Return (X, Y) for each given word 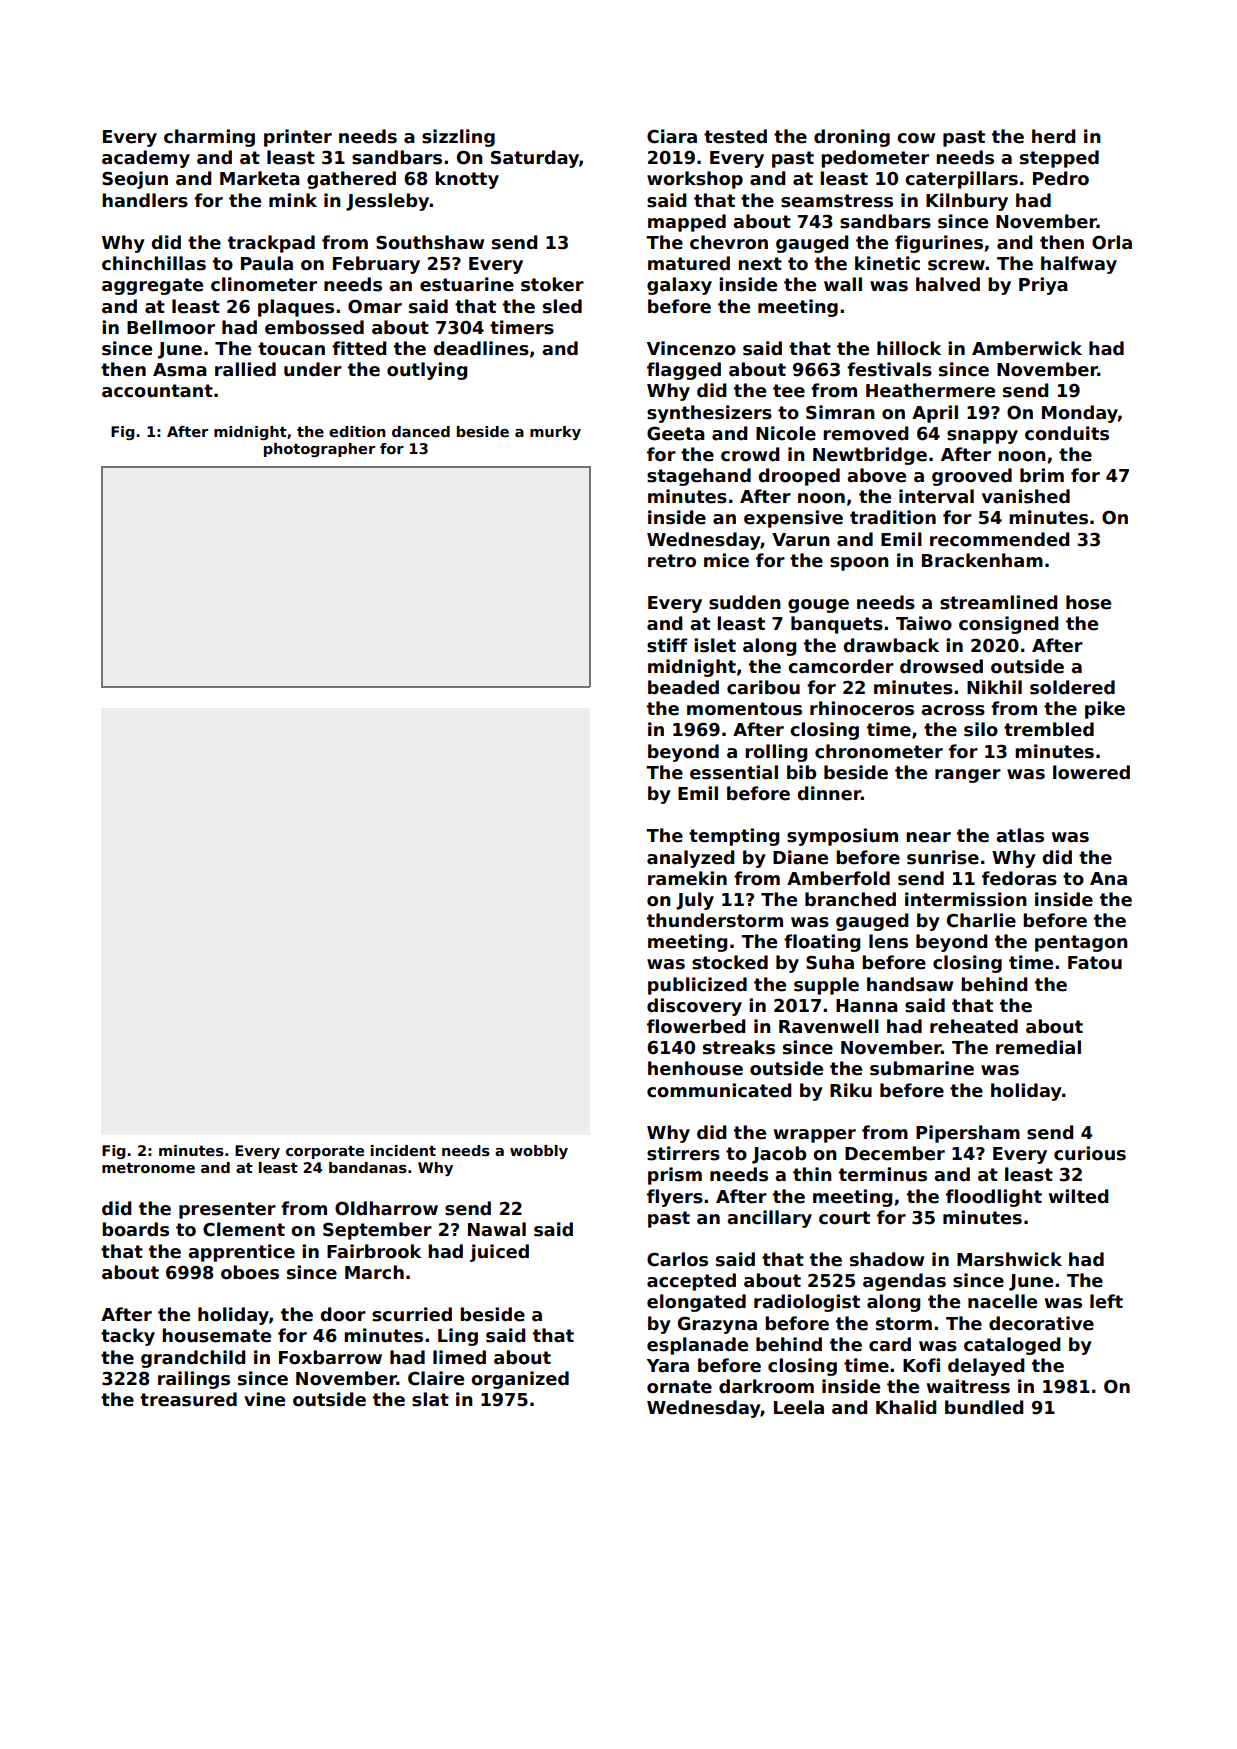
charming (209, 138)
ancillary (769, 1219)
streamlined (998, 602)
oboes (250, 1272)
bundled (984, 1407)
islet (715, 645)
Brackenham (982, 560)
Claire (436, 1378)
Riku (851, 1090)
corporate (325, 1152)
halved (948, 284)
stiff (667, 645)
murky (555, 433)
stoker (552, 284)
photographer (319, 450)
